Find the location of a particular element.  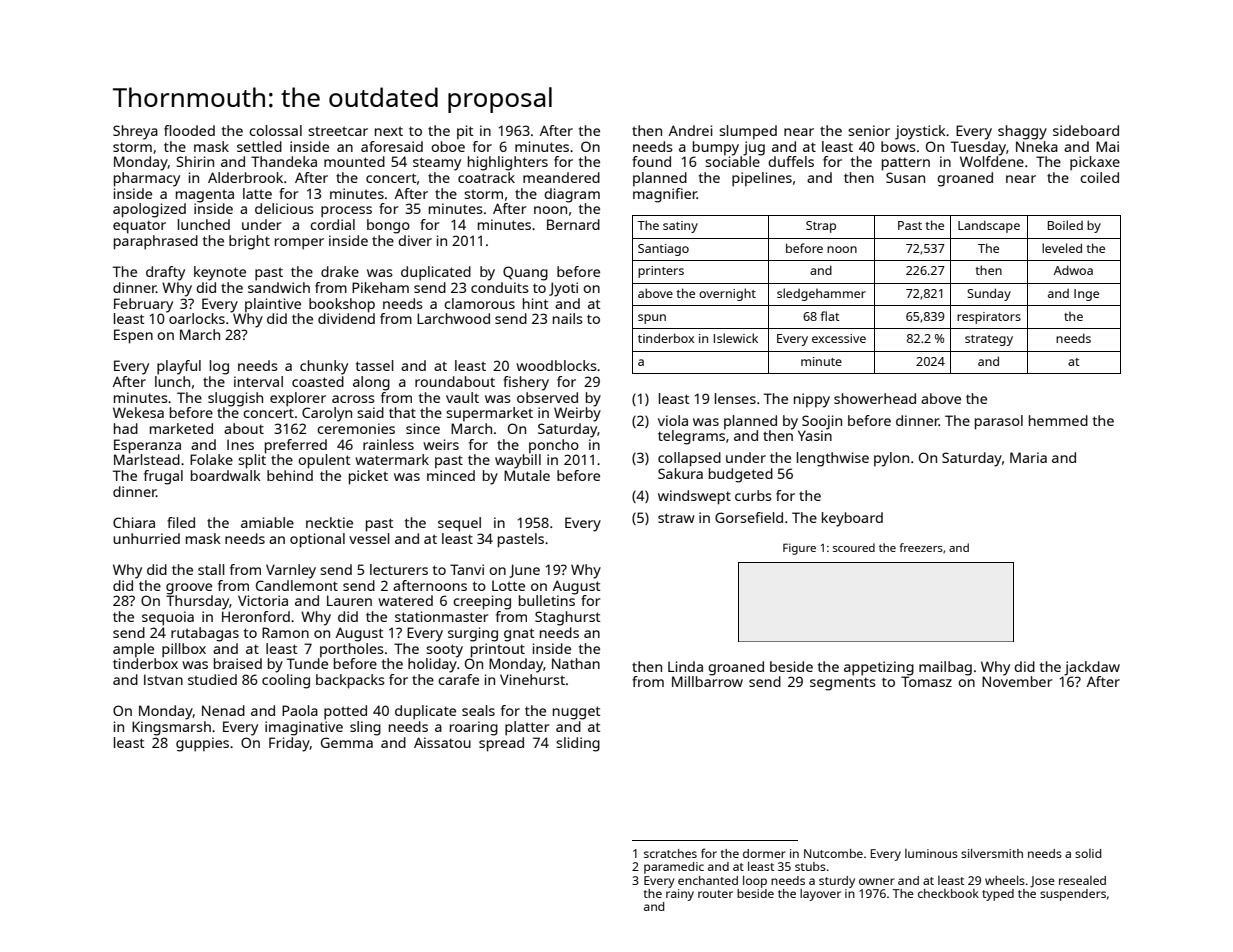

Boiled is located at coordinates (1065, 225).
